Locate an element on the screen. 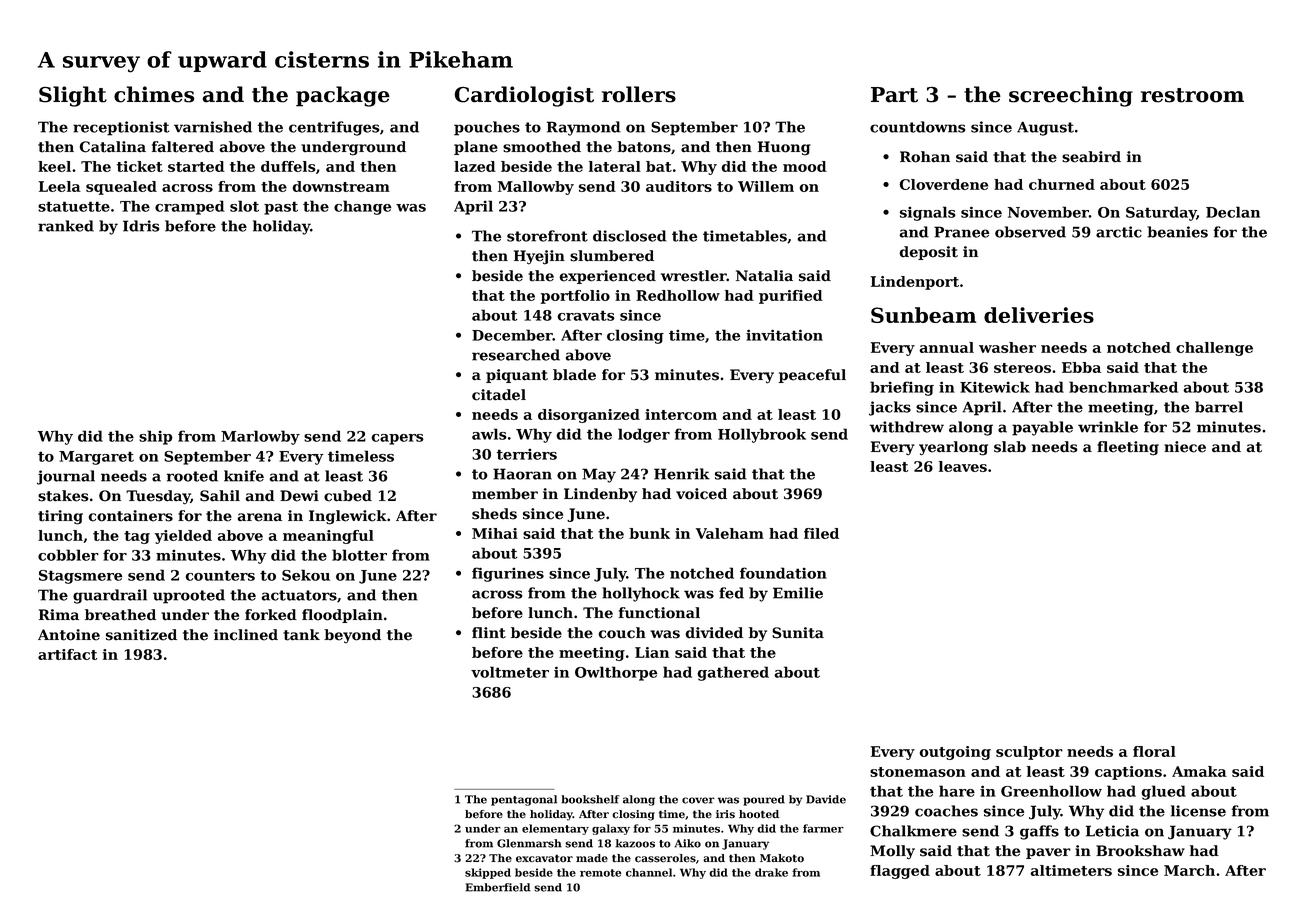 This screenshot has width=1308, height=924. Slight is located at coordinates (73, 96).
